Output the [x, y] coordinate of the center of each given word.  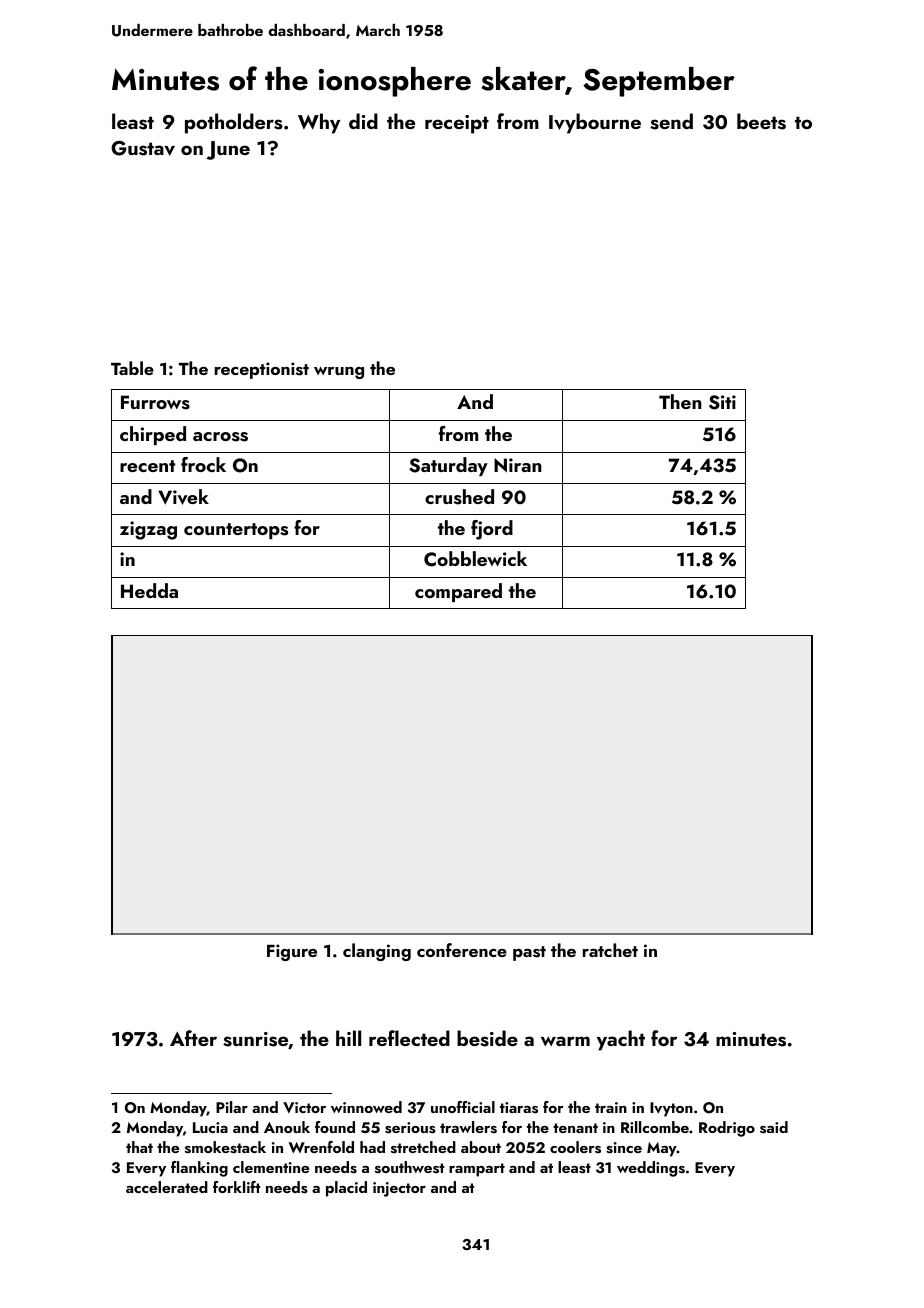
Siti [722, 402]
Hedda [149, 590]
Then [680, 401]
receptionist [262, 370]
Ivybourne [595, 123]
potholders [234, 123]
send [671, 121]
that [139, 1147]
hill [348, 1038]
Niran [518, 465]
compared [458, 592]
